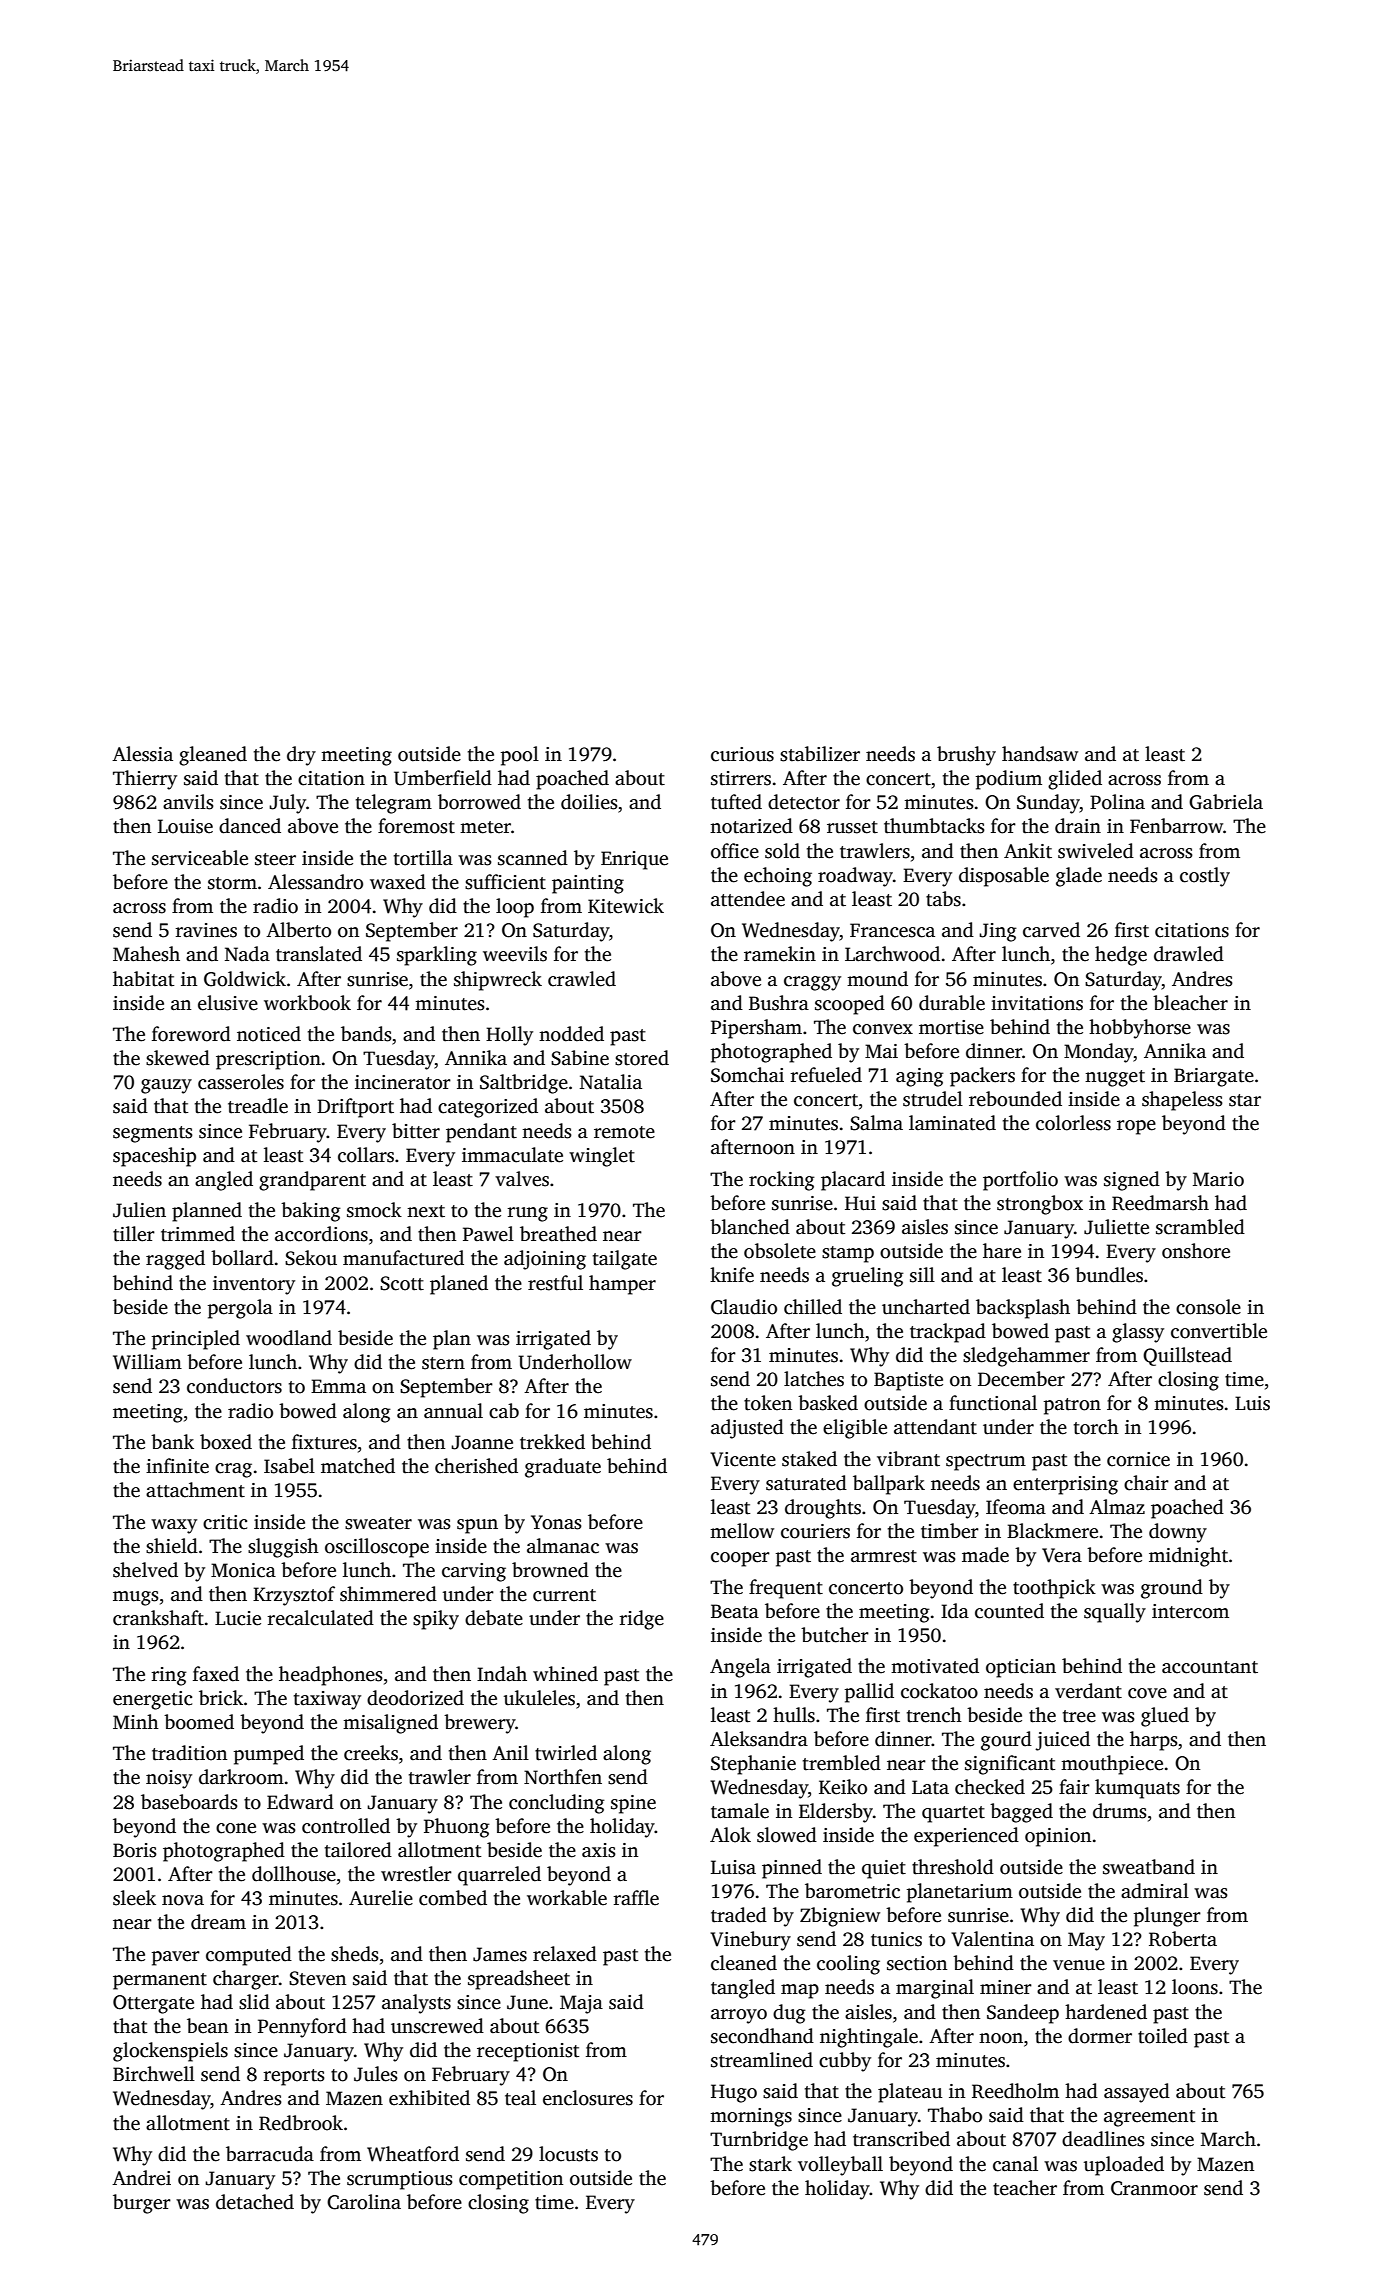 This image has height=2279, width=1384. What do you see at coordinates (815, 1531) in the image?
I see `couriers` at bounding box center [815, 1531].
